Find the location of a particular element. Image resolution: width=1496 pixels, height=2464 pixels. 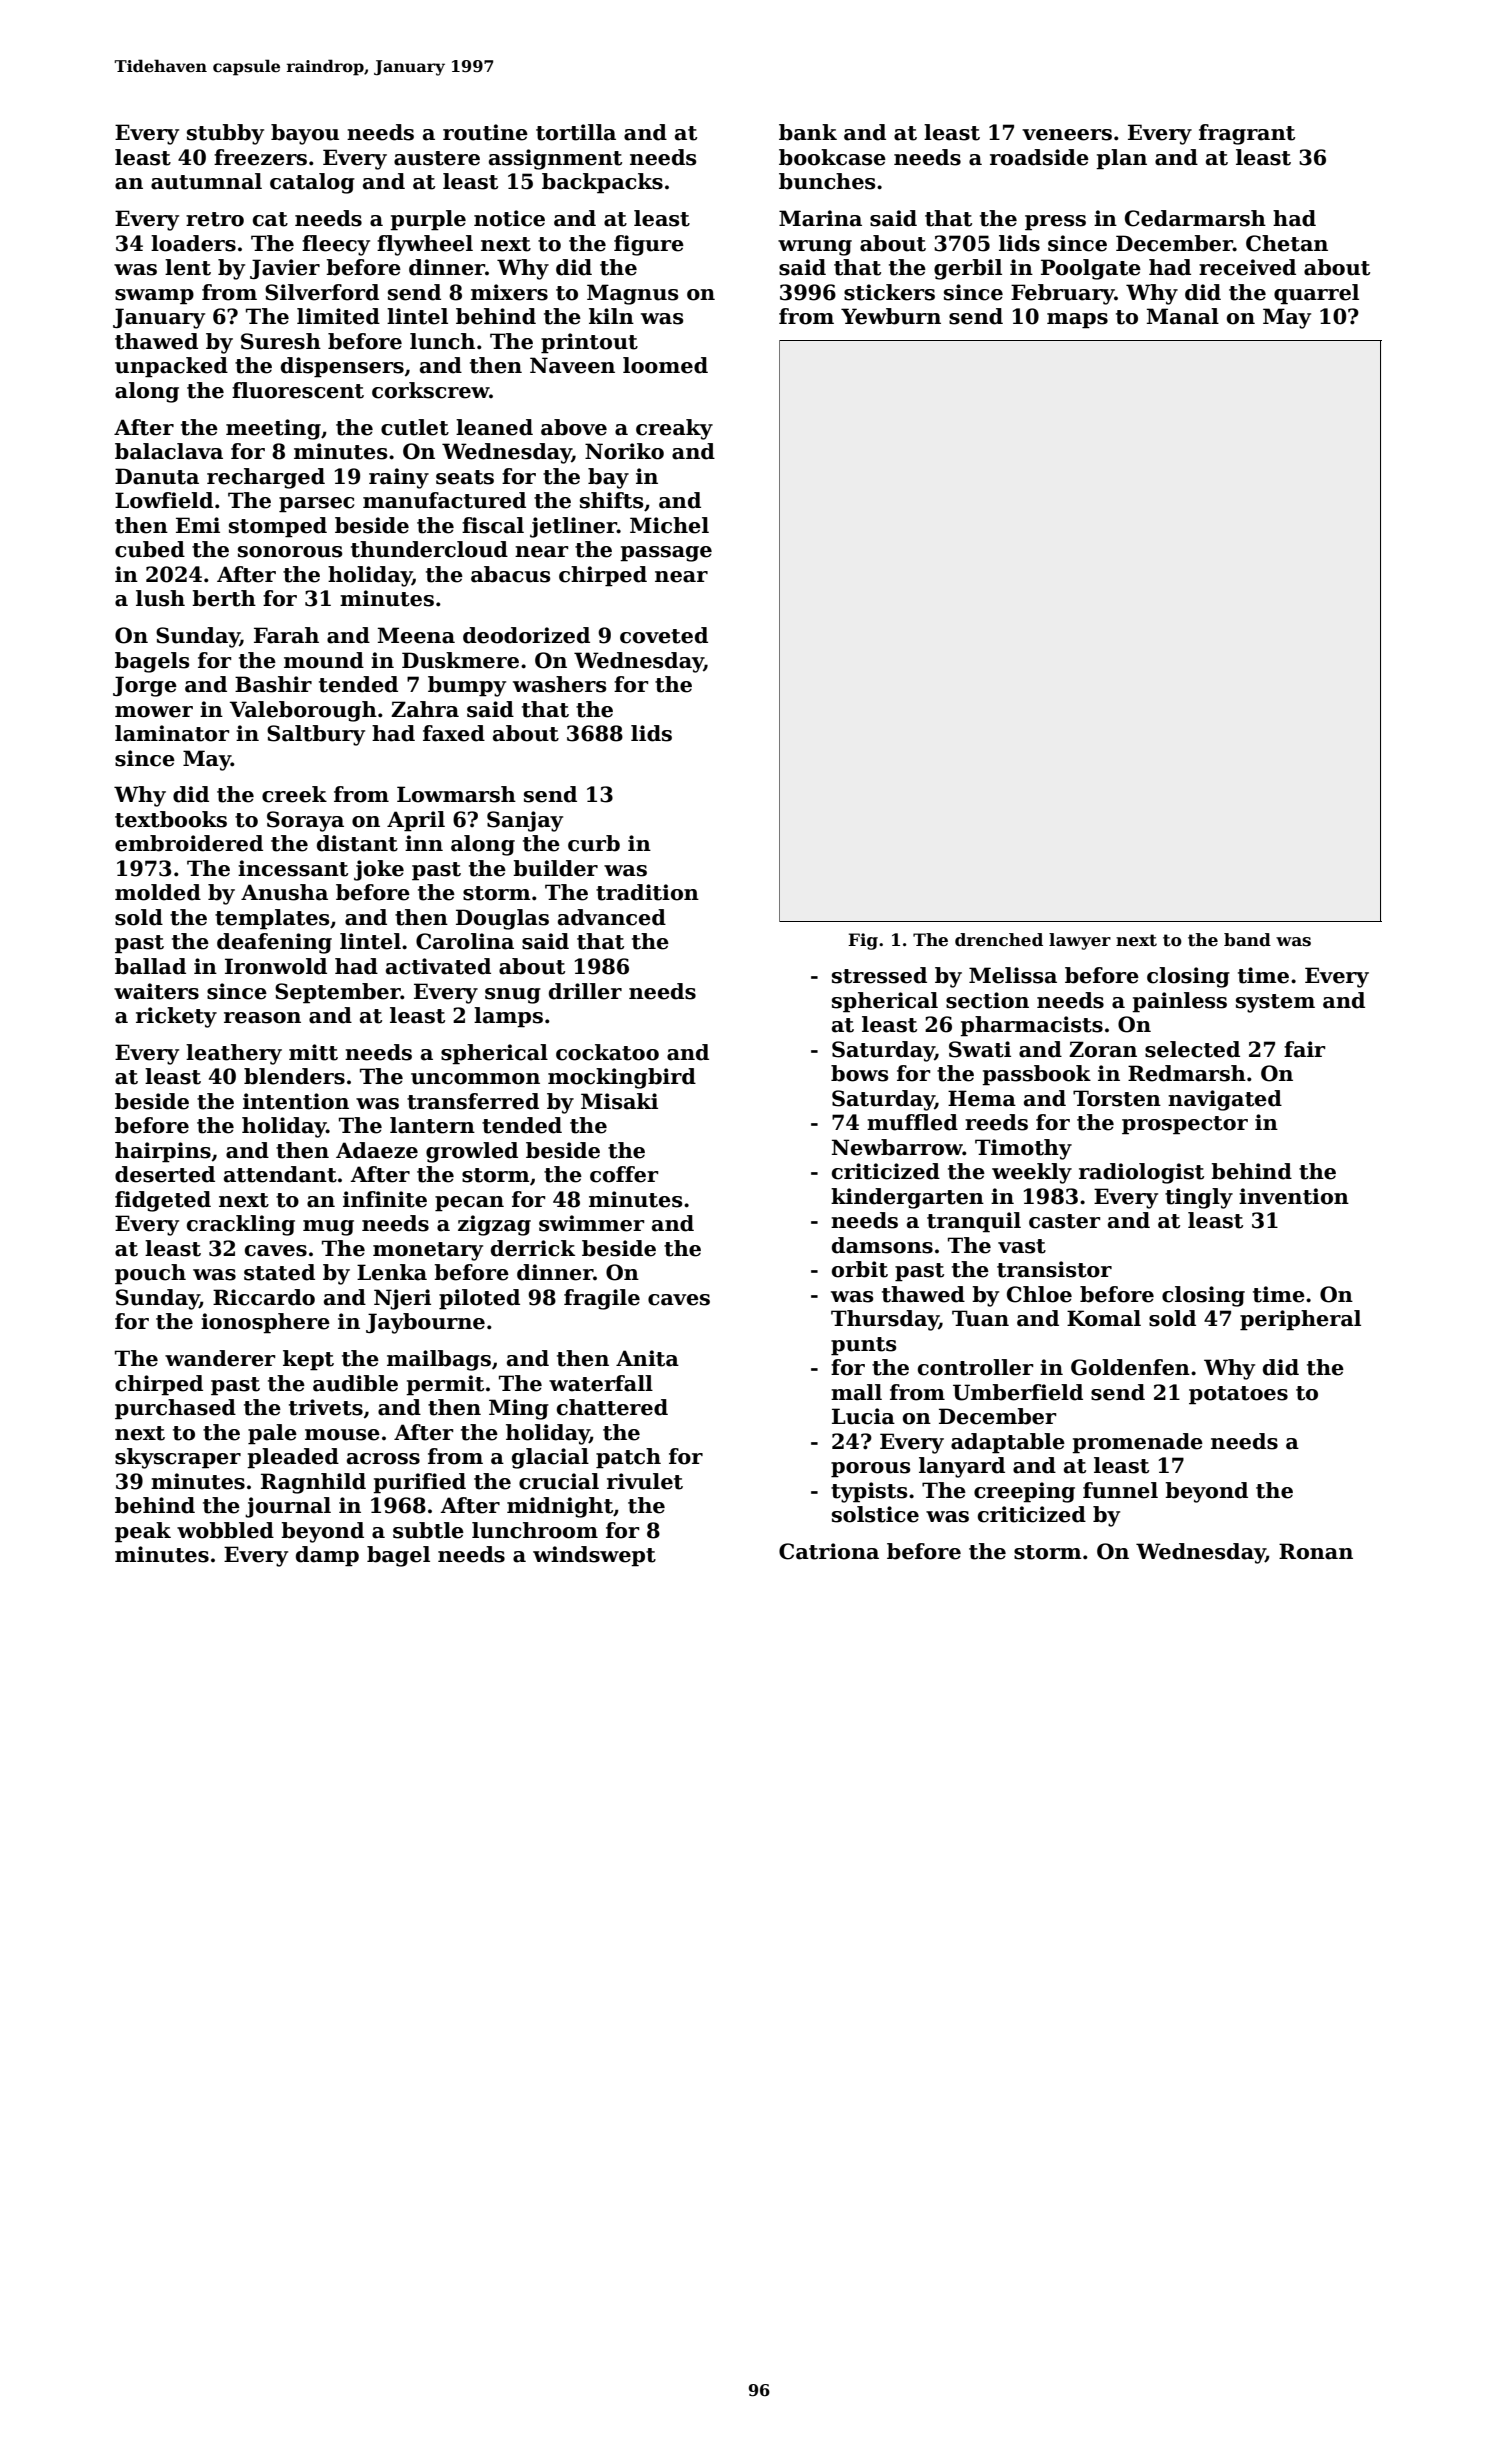

tortilla is located at coordinates (576, 132).
